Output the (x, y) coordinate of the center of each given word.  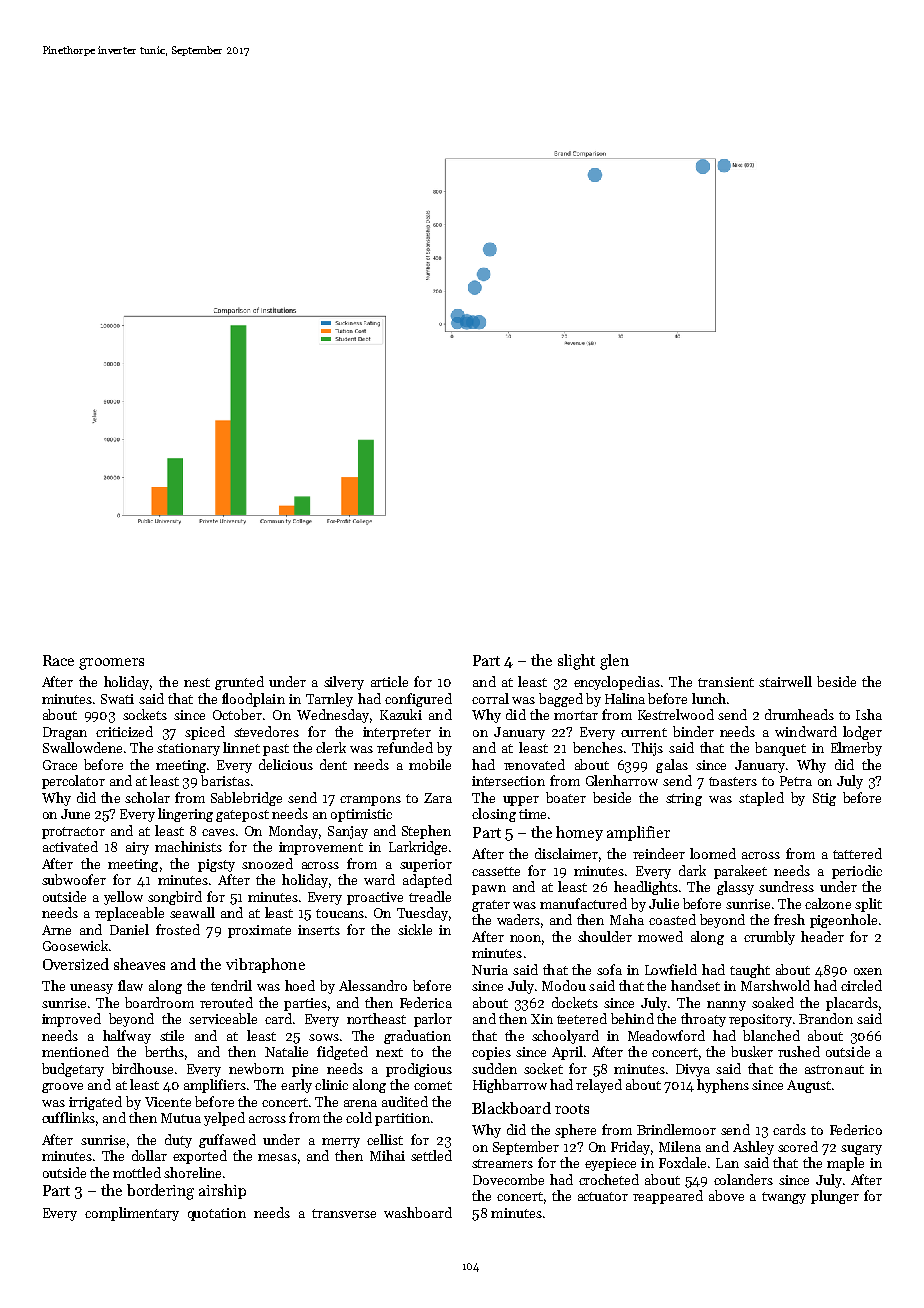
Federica (426, 1002)
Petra (796, 781)
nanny (726, 1006)
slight (576, 662)
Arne (56, 930)
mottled (137, 1172)
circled (861, 985)
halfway (127, 1037)
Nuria (490, 970)
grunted (239, 683)
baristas (225, 780)
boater (566, 797)
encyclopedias (617, 683)
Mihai (387, 1155)
